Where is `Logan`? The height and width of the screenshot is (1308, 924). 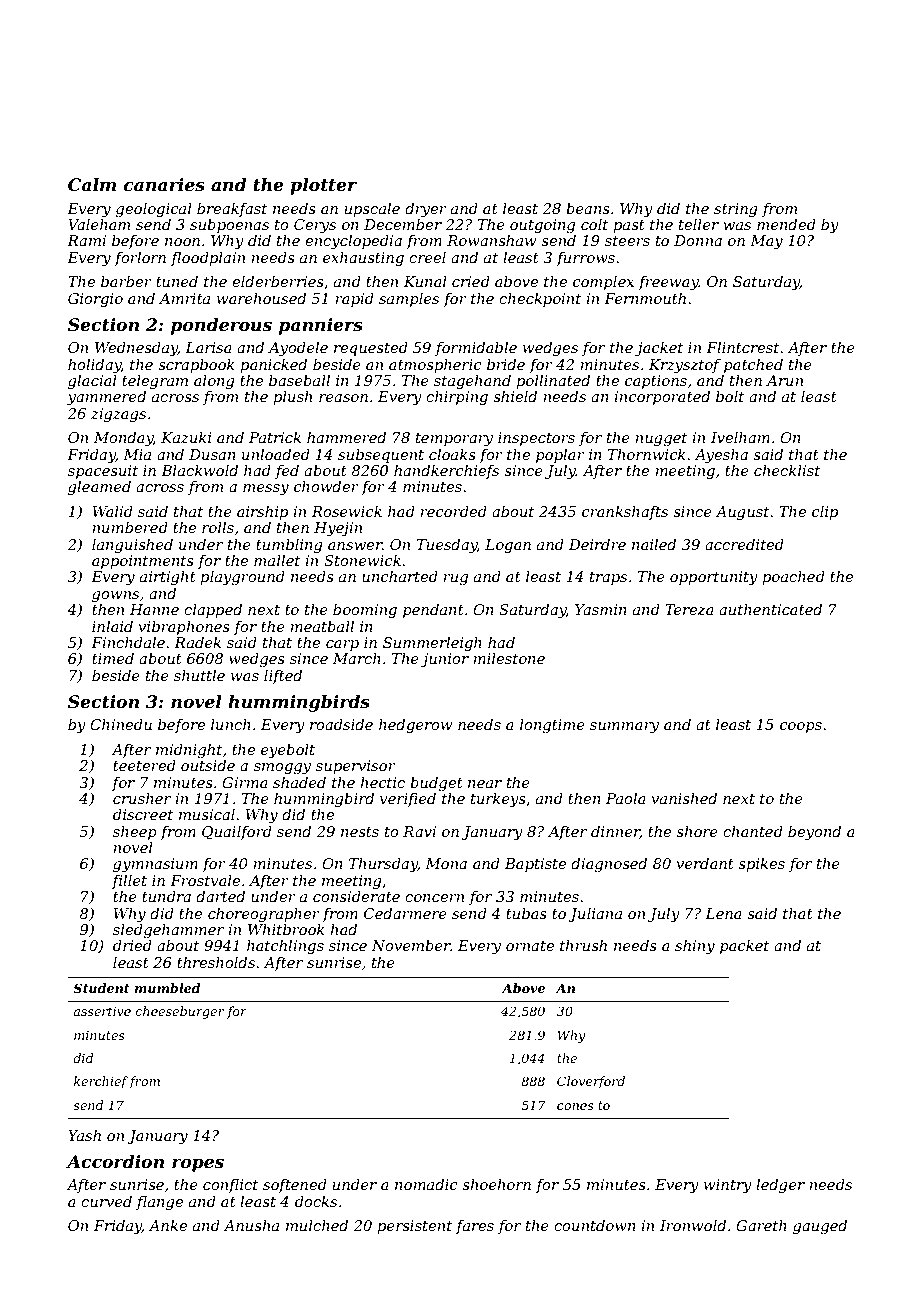 Logan is located at coordinates (508, 546).
